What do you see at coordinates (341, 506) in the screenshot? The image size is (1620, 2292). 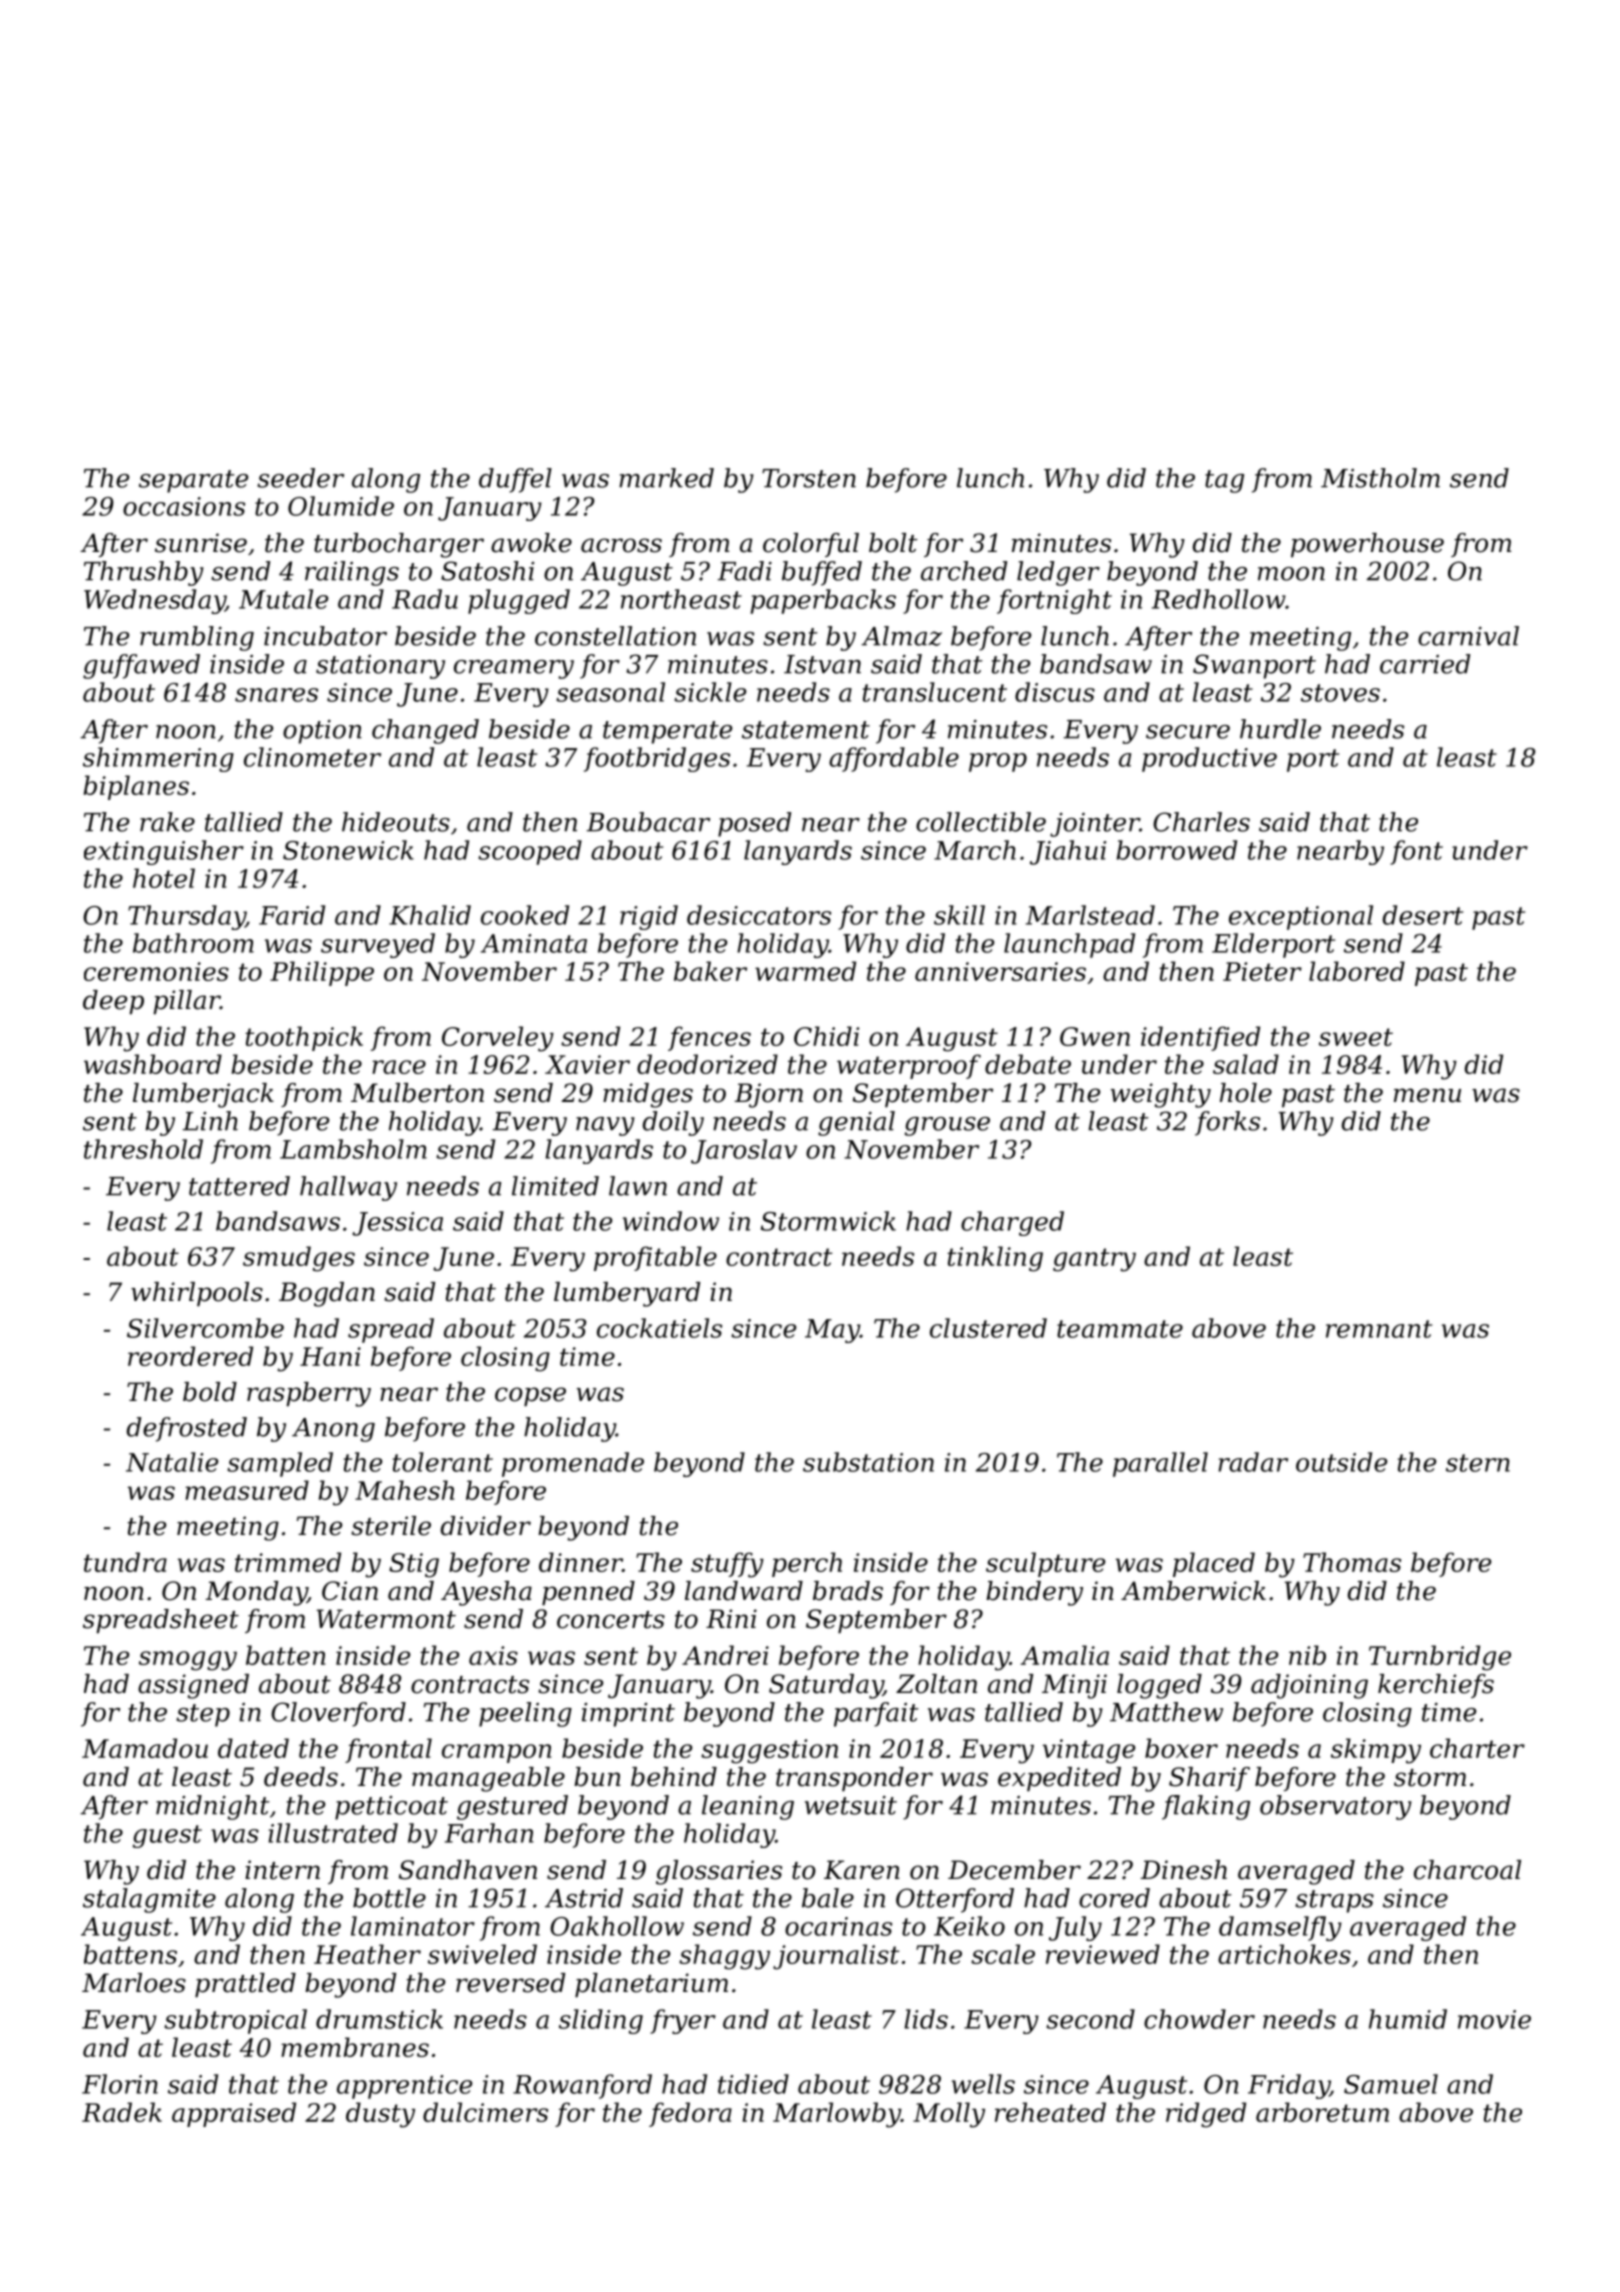 I see `Olumide` at bounding box center [341, 506].
